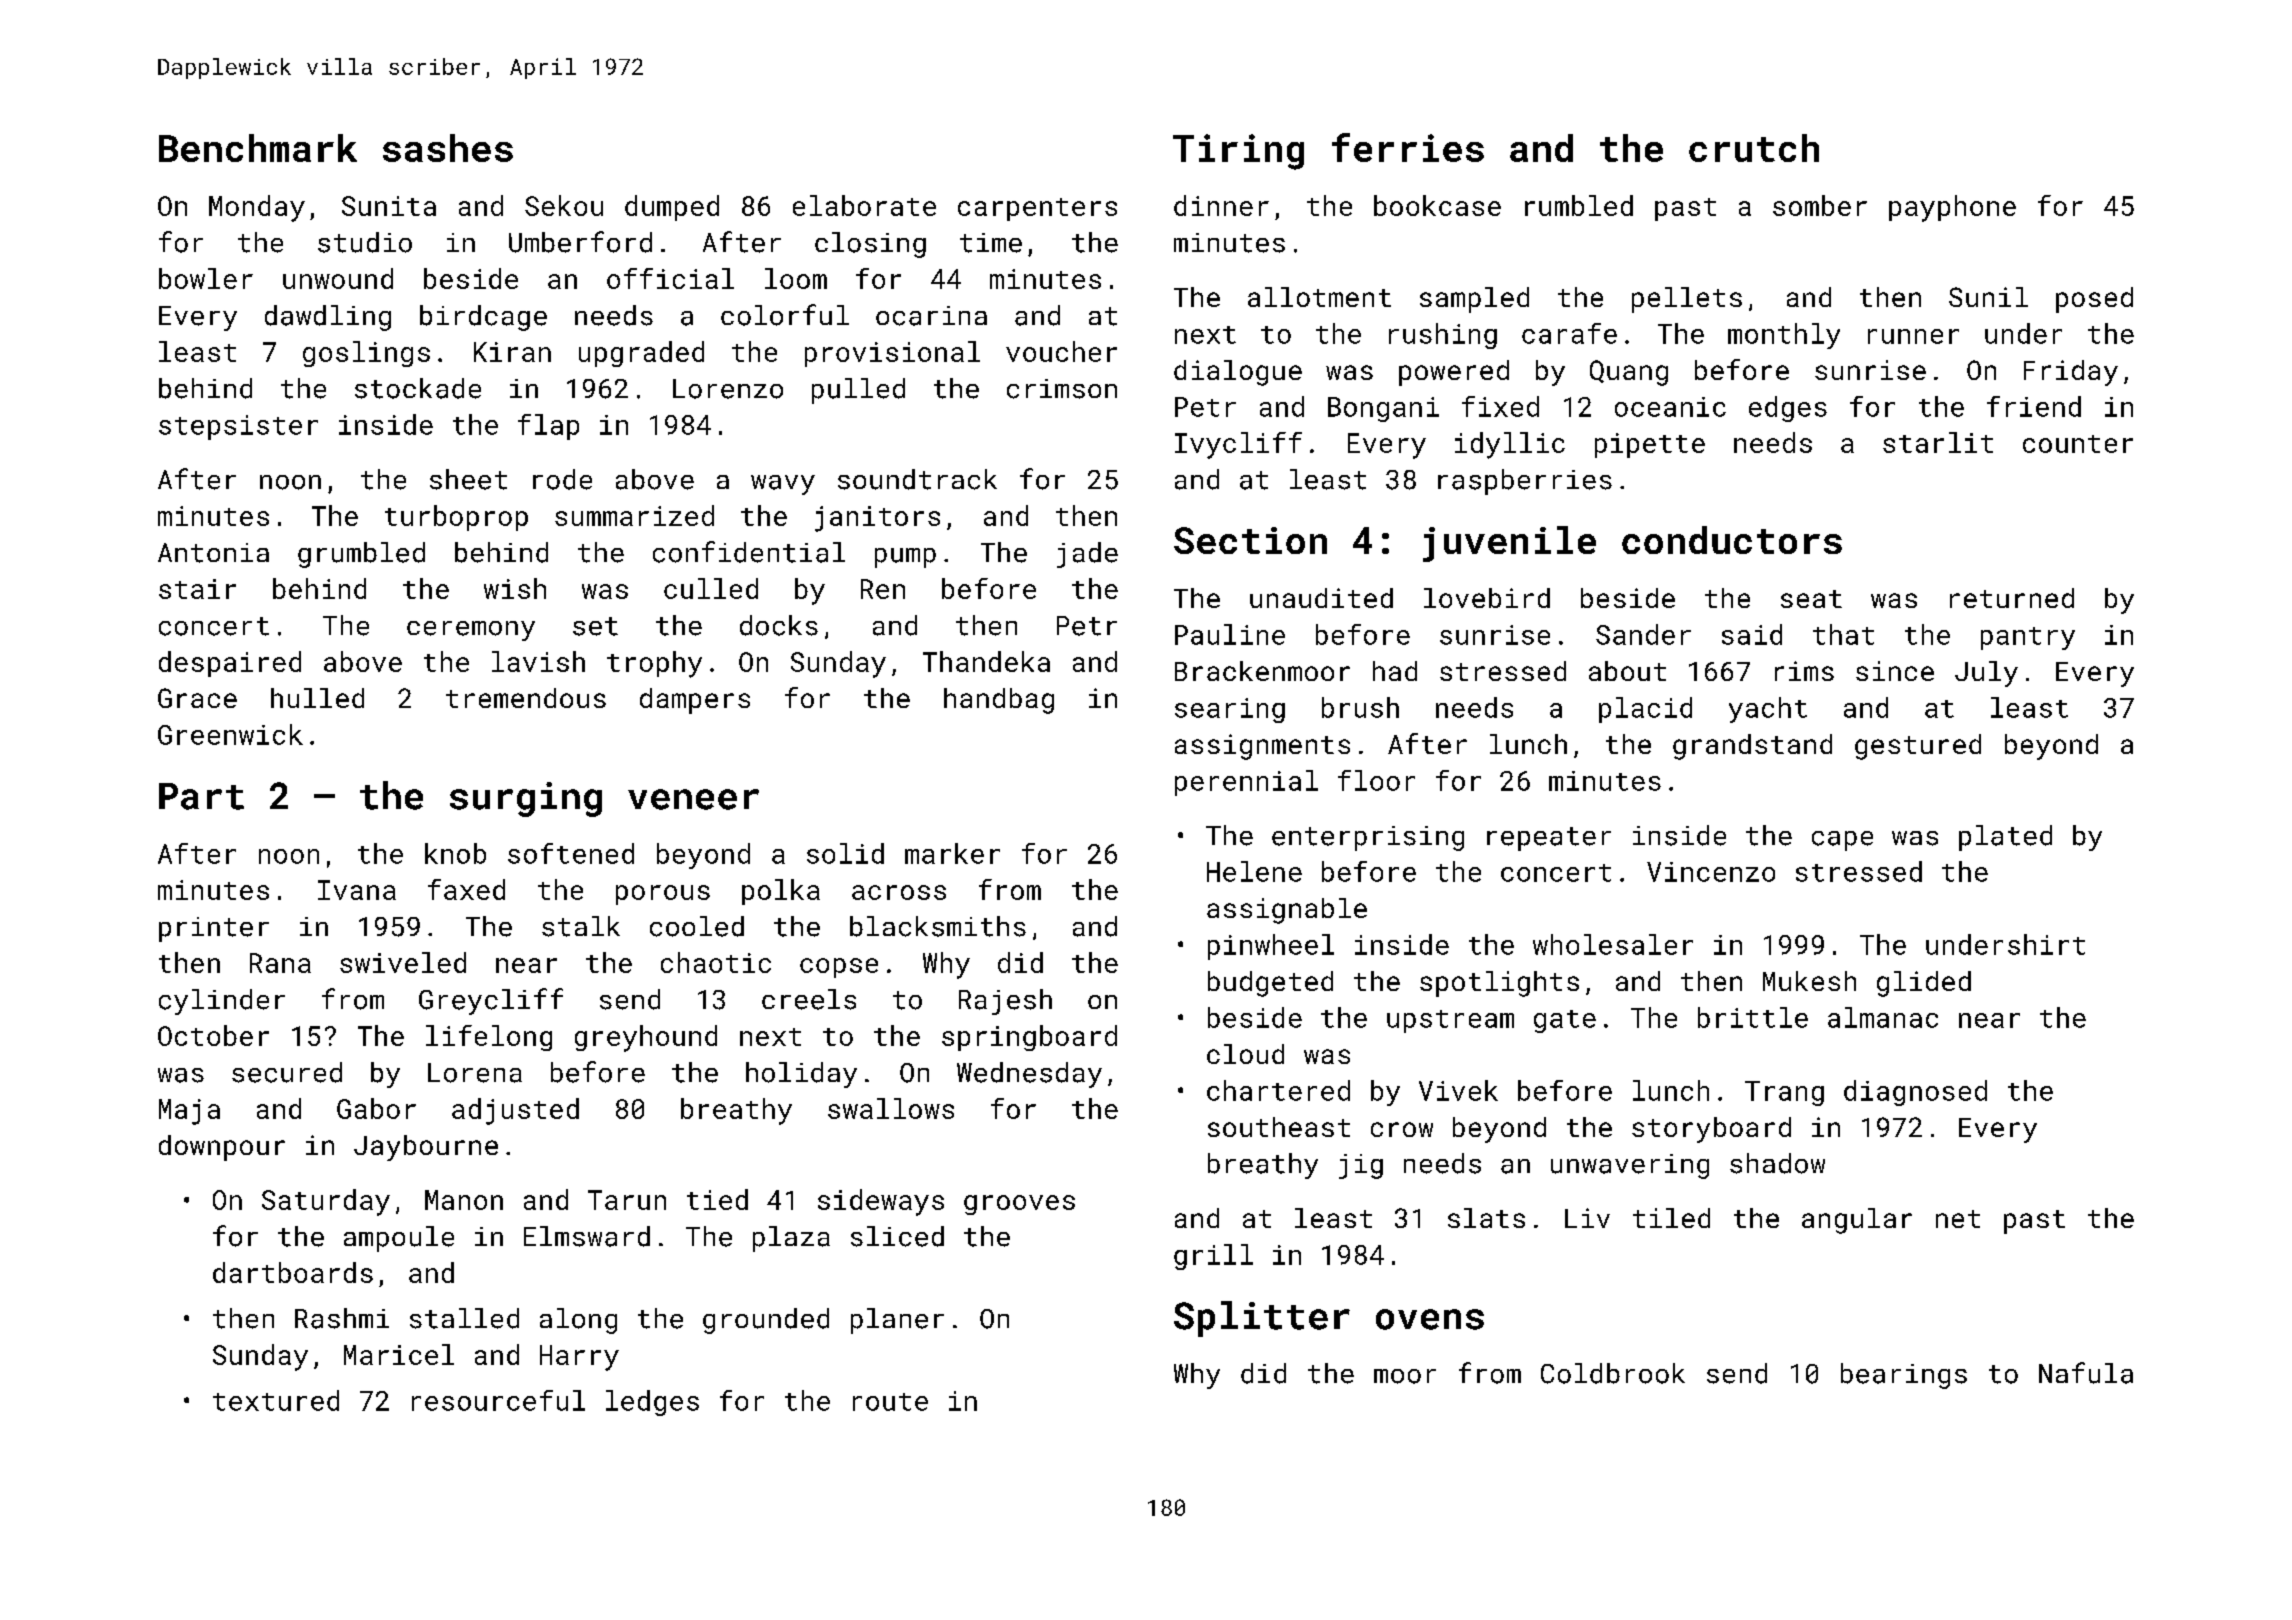 The height and width of the page is (1620, 2292). I want to click on ampoule, so click(399, 1239).
